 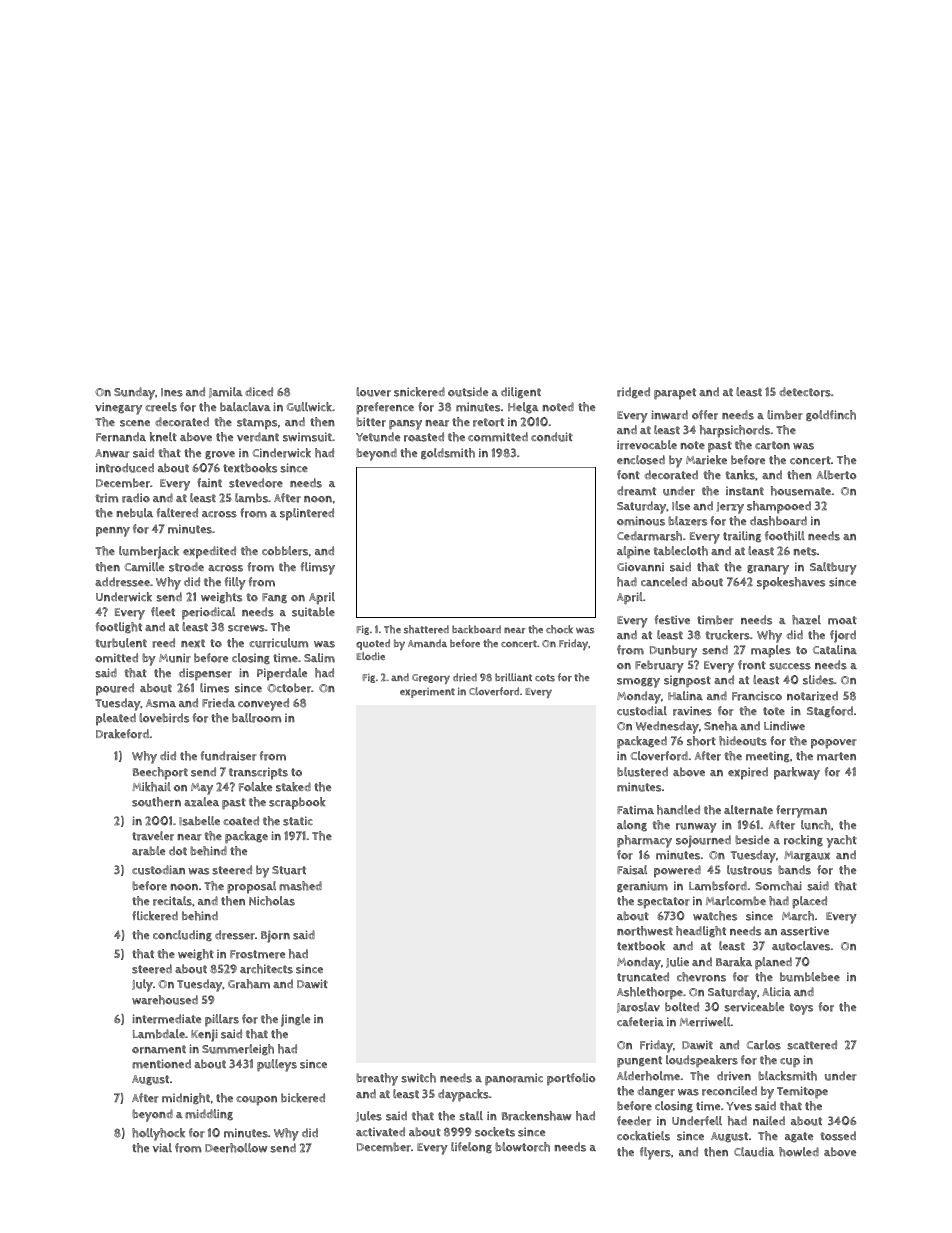 What do you see at coordinates (182, 936) in the page?
I see `concluding` at bounding box center [182, 936].
